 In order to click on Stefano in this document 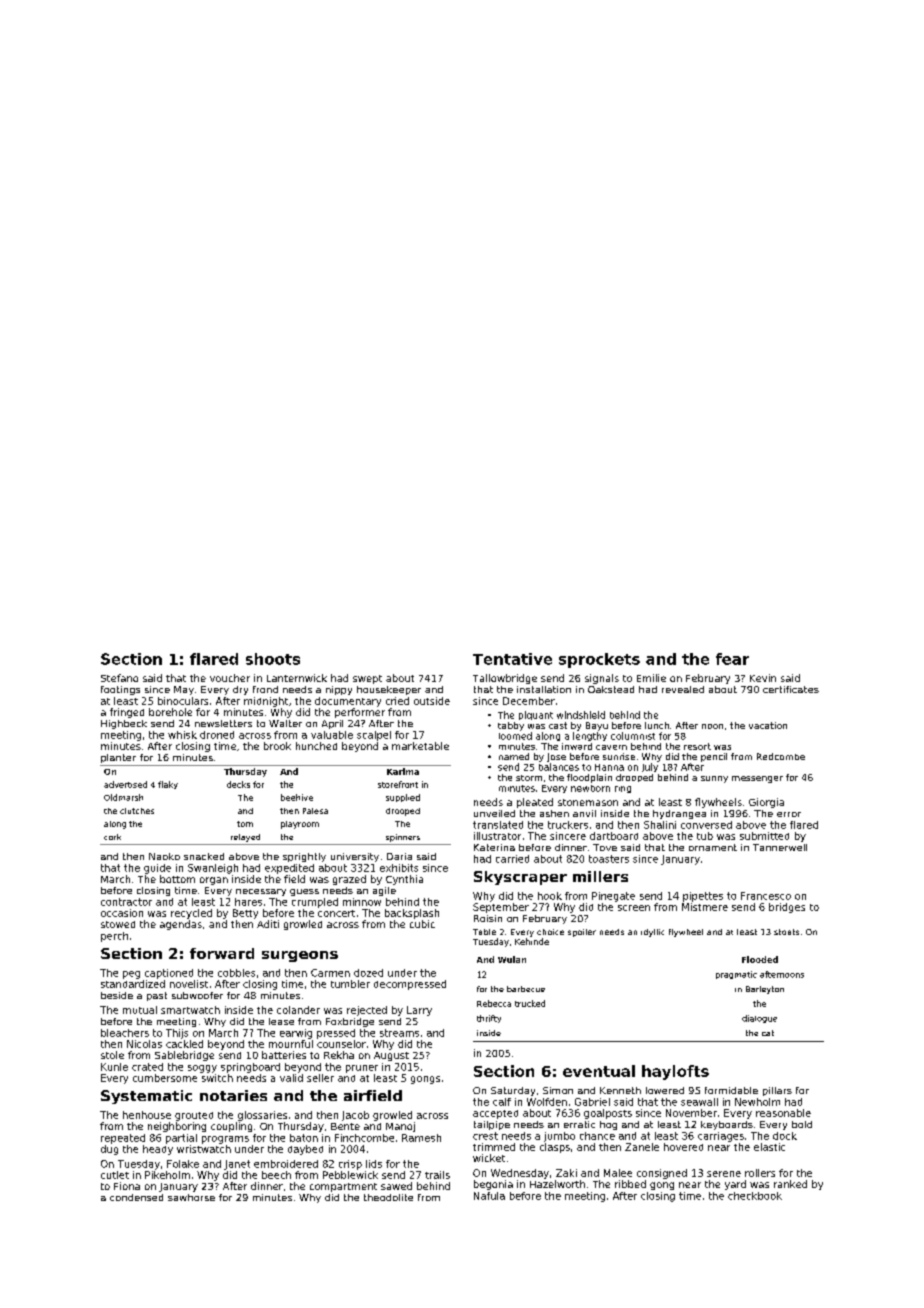, I will do `click(119, 678)`.
